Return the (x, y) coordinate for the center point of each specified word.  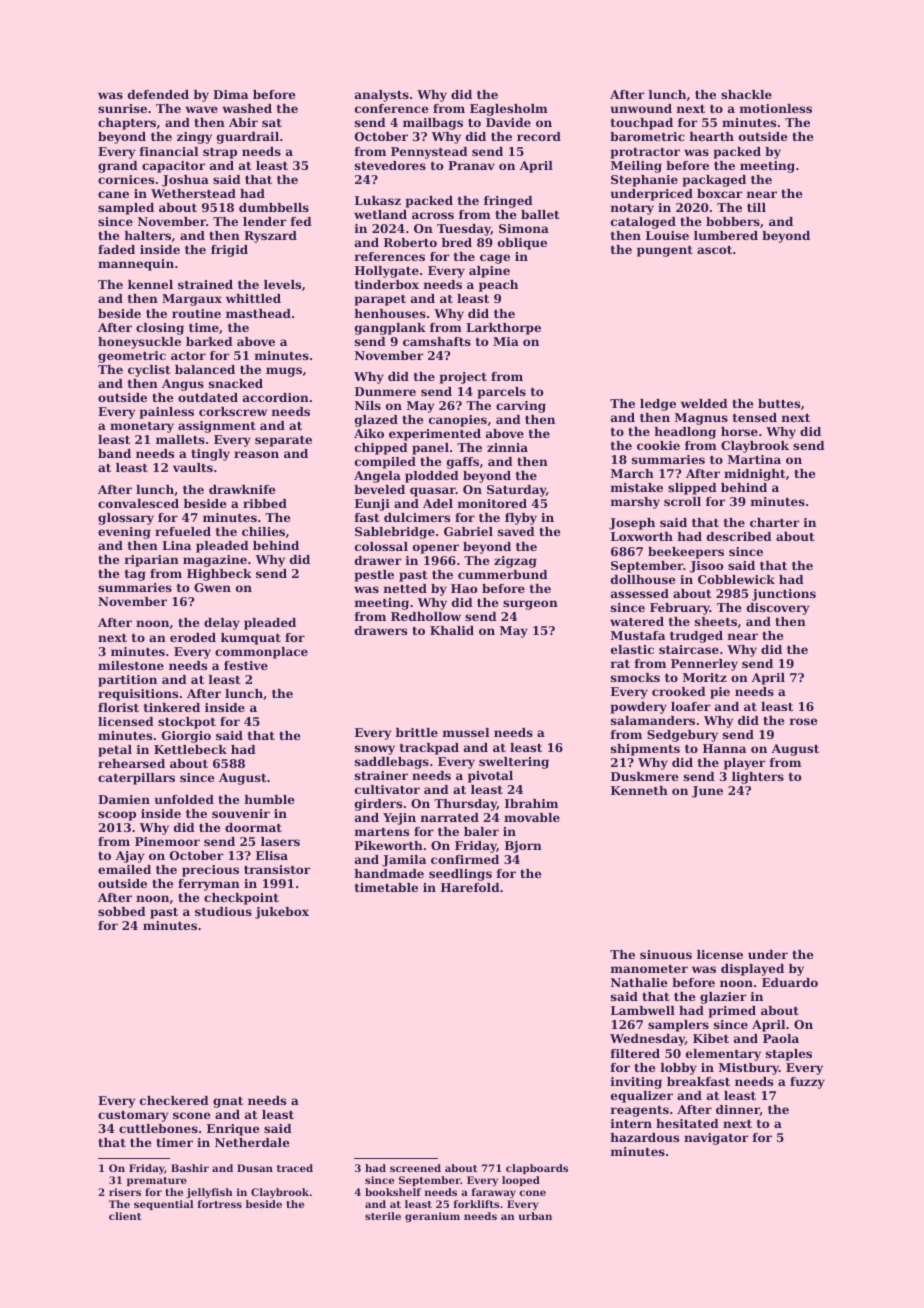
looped (521, 1181)
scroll (682, 501)
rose (804, 721)
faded (116, 249)
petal (115, 751)
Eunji (372, 505)
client (125, 1216)
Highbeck (219, 575)
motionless (776, 108)
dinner (738, 1110)
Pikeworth (389, 845)
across (433, 215)
